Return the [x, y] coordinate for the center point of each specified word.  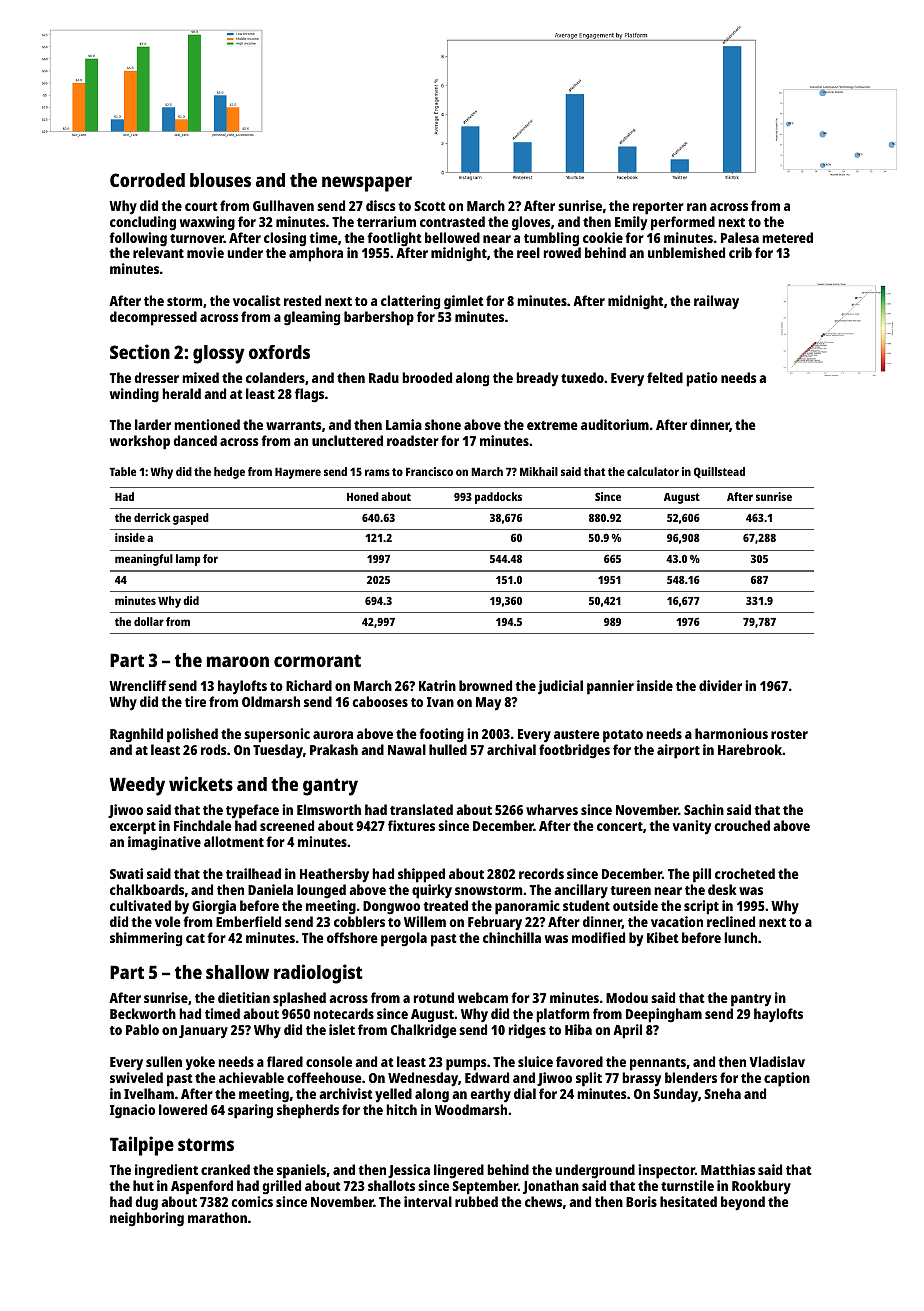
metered [787, 237]
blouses [220, 180]
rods [214, 749]
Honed [363, 496]
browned [485, 685]
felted [665, 377]
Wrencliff [137, 685]
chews [543, 1201]
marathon [217, 1217]
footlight [394, 239]
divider [720, 685]
